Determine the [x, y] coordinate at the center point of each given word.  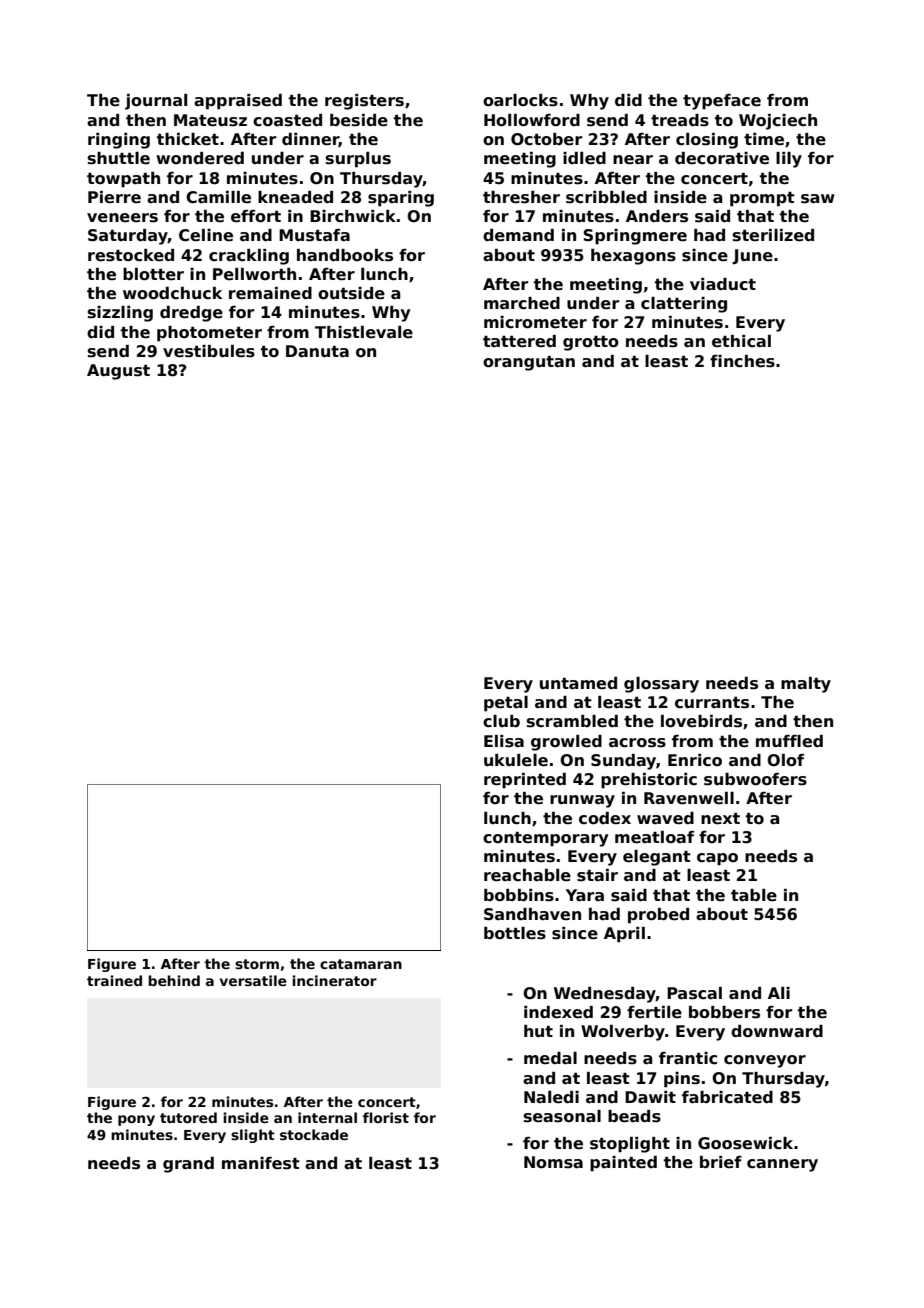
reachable [527, 875]
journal [156, 102]
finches [742, 361]
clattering [684, 305]
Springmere [635, 237]
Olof [785, 760]
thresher [521, 197]
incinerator [334, 980]
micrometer [535, 322]
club [501, 721]
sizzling [120, 314]
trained [114, 980]
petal [506, 704]
